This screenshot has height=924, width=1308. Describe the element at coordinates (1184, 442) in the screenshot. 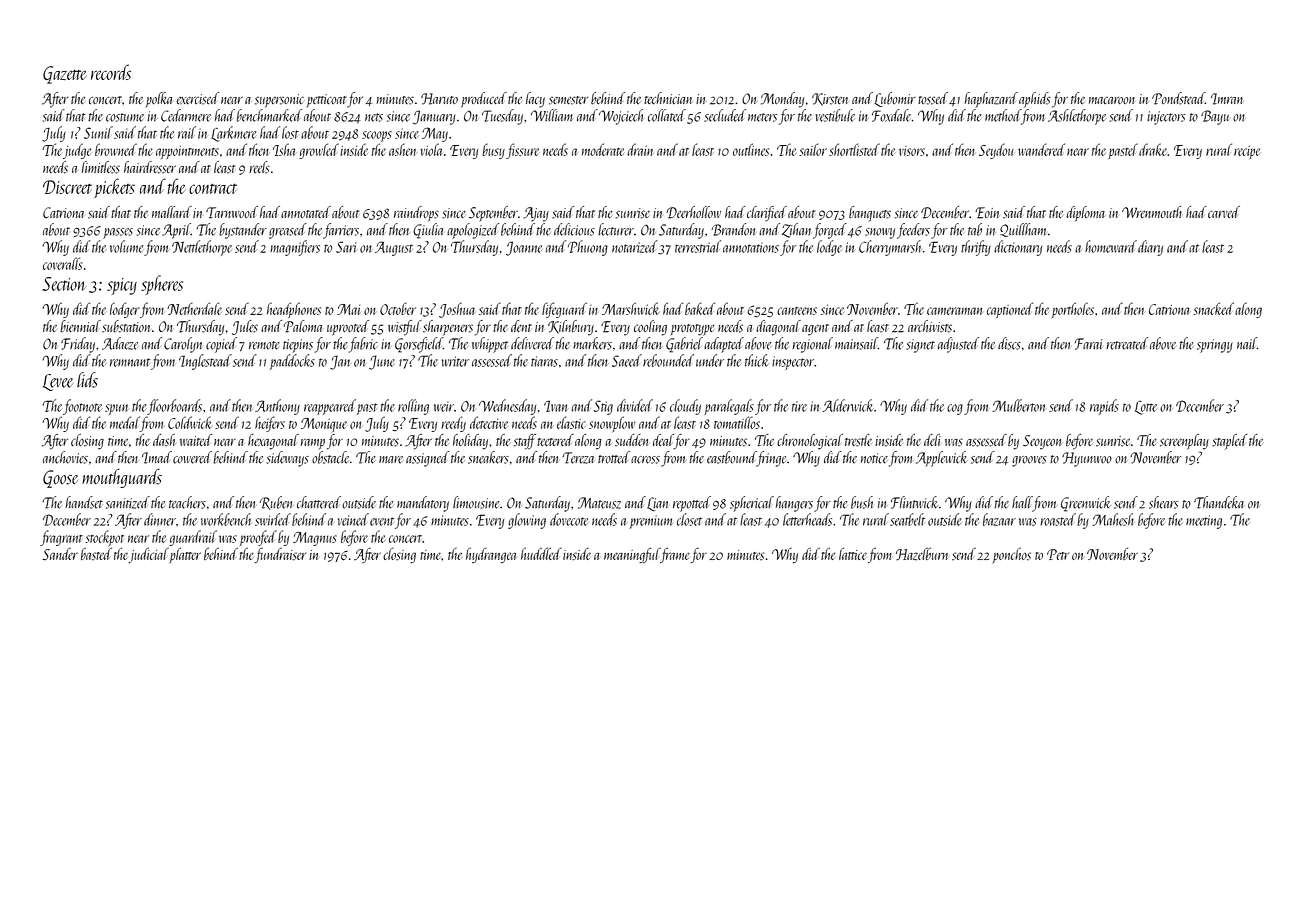

I see `screenplay` at that location.
